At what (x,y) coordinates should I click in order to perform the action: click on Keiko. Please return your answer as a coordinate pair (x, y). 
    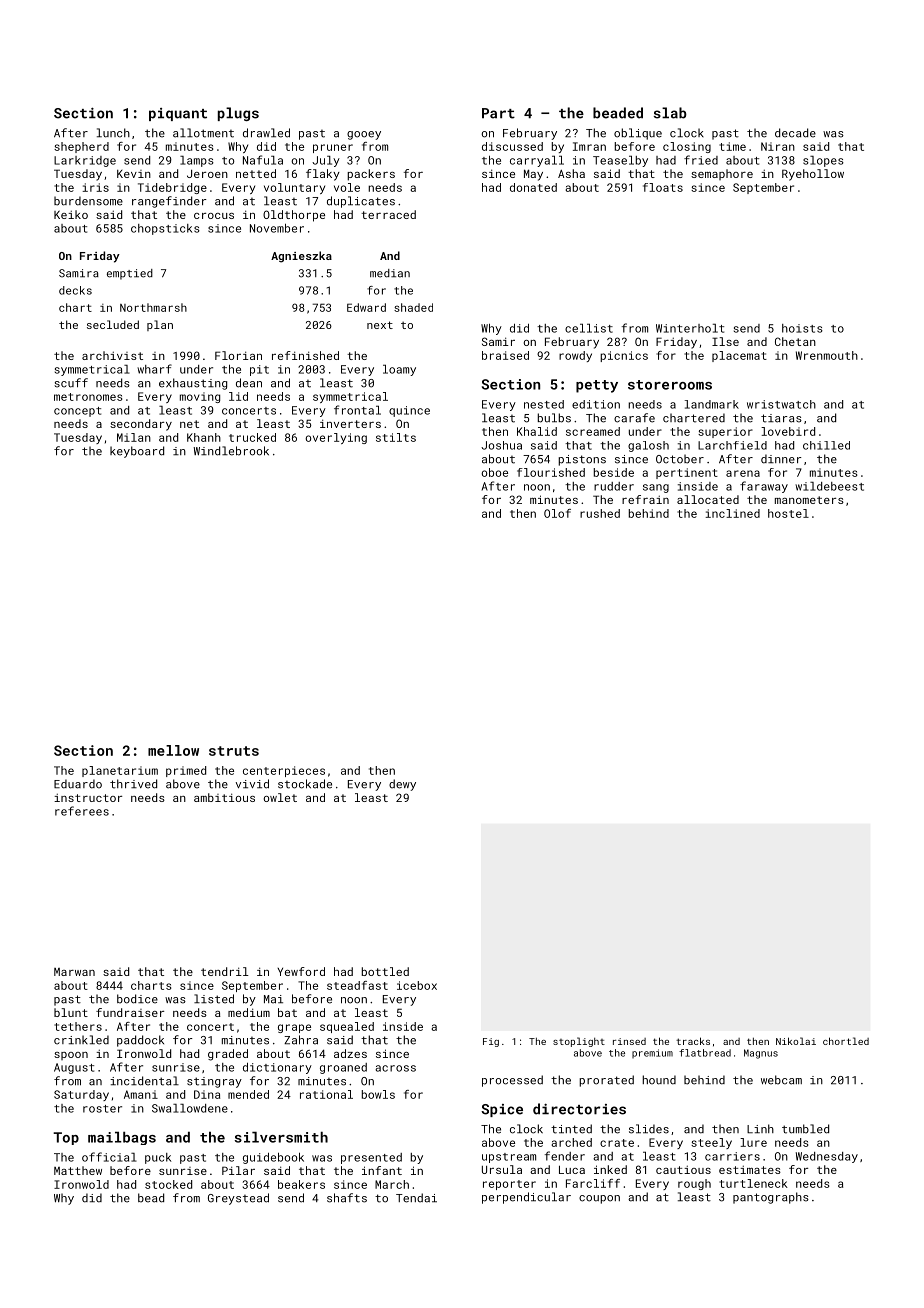
    Looking at the image, I should click on (71, 214).
